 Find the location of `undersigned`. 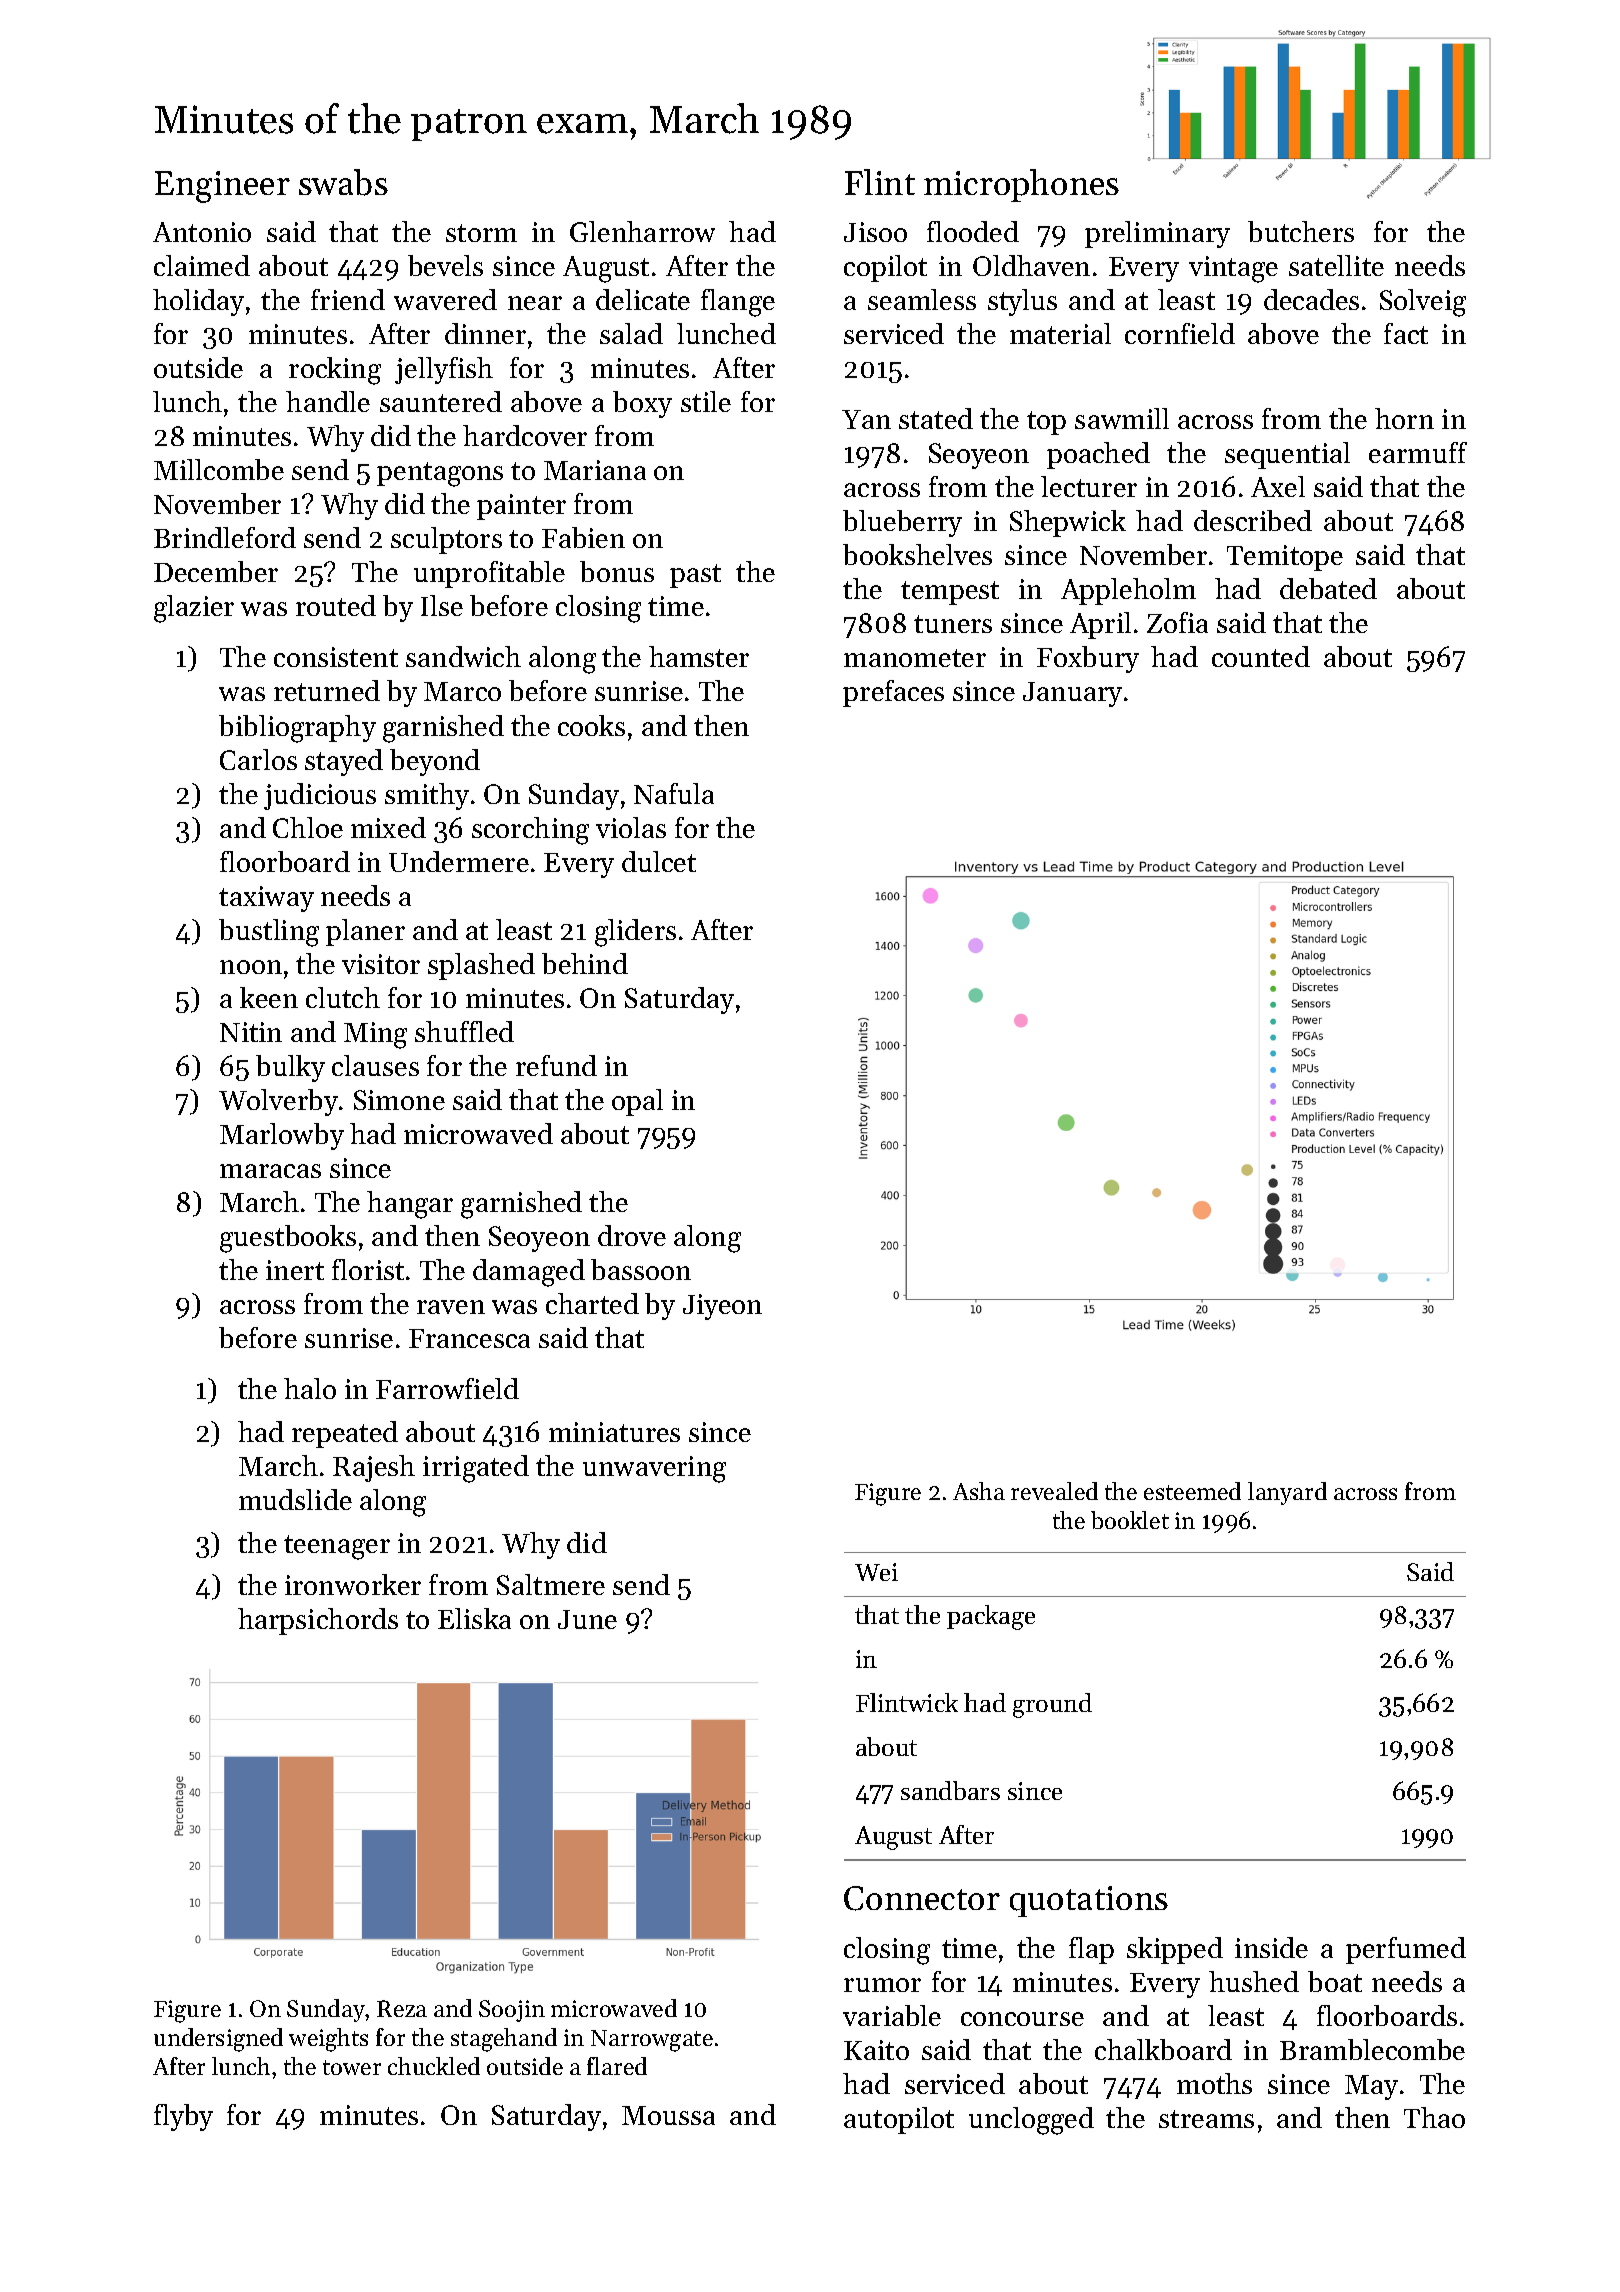

undersigned is located at coordinates (218, 2040).
